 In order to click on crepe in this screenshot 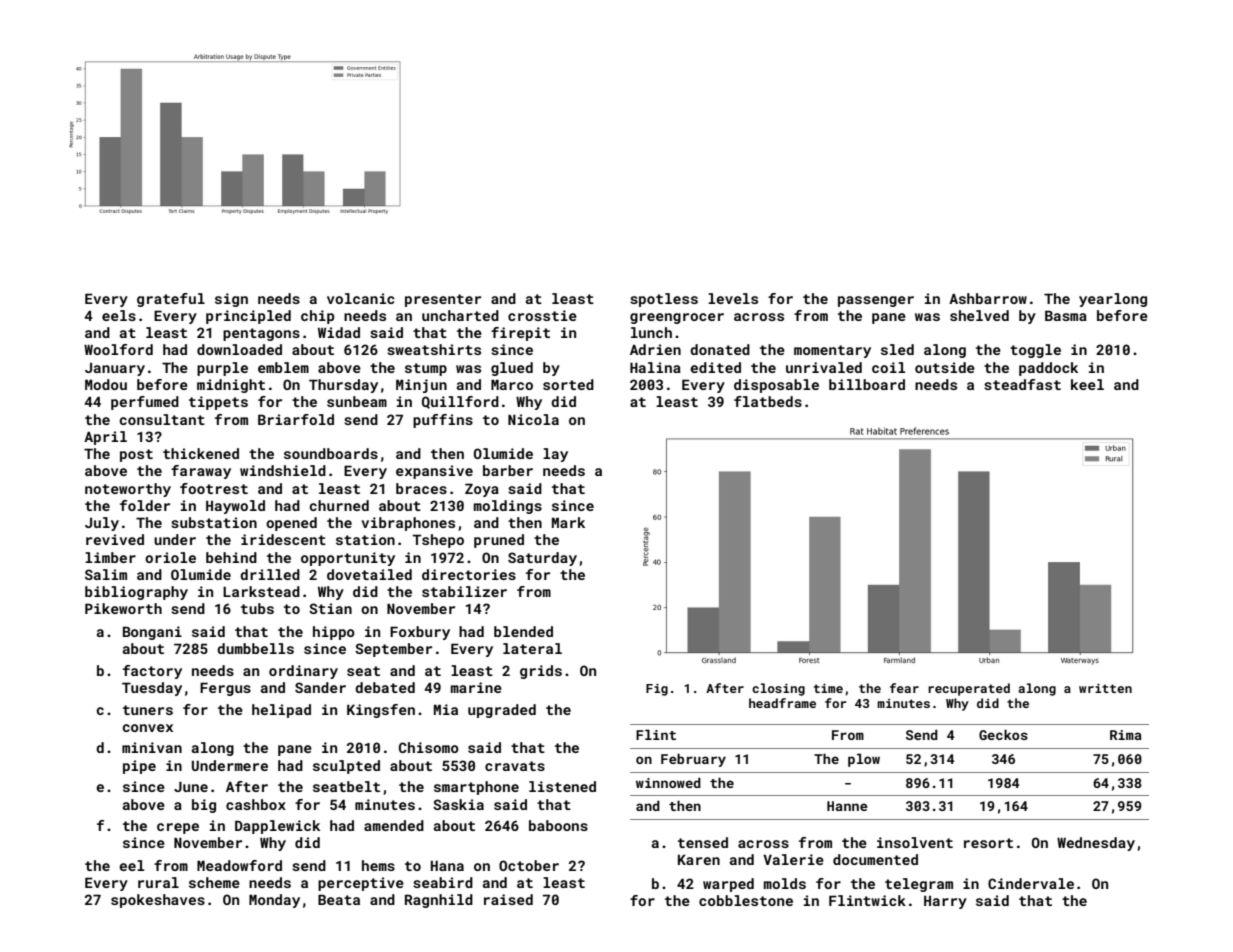, I will do `click(178, 828)`.
